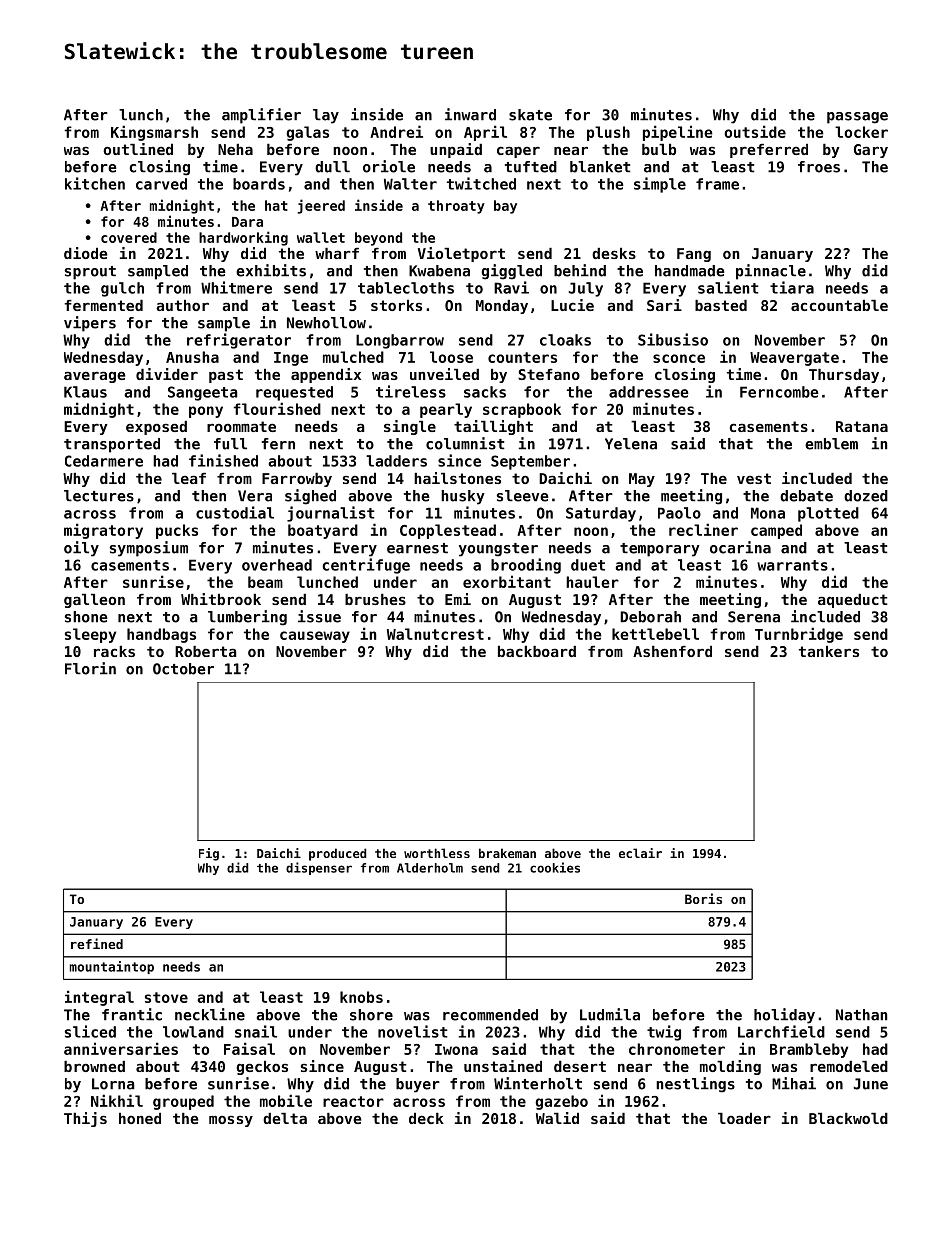  What do you see at coordinates (490, 1015) in the page?
I see `recommended` at bounding box center [490, 1015].
